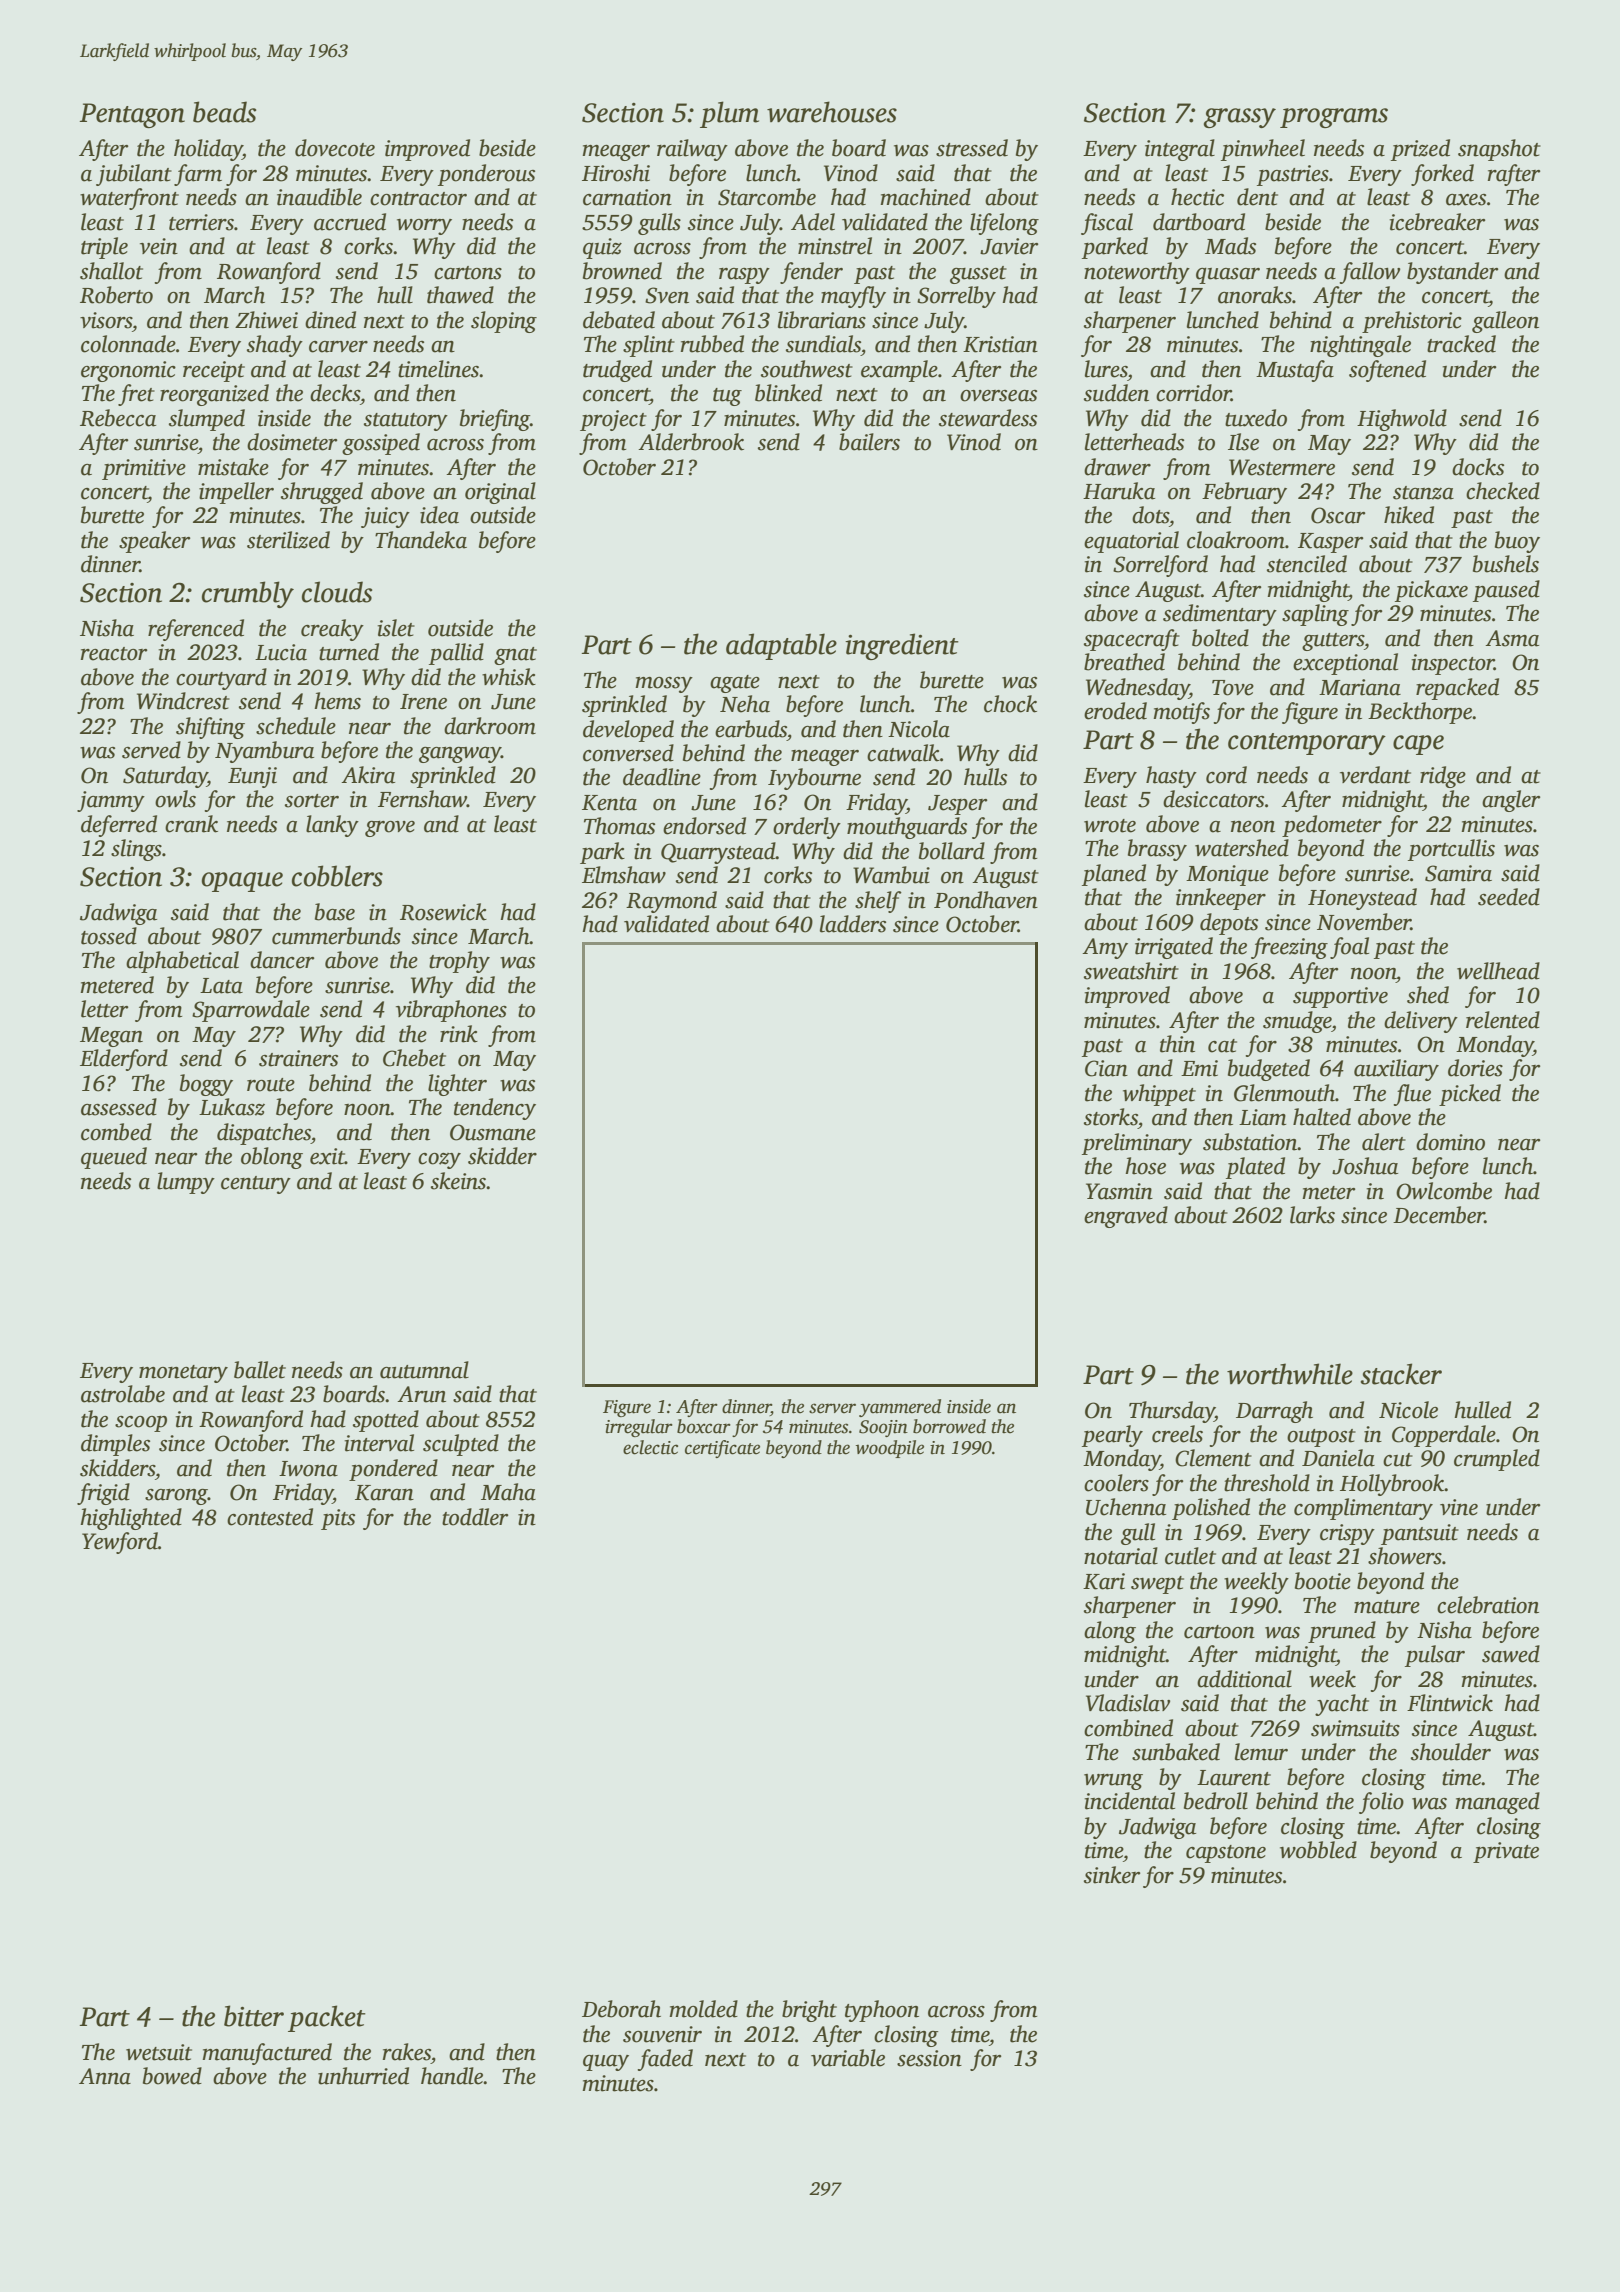  What do you see at coordinates (1253, 827) in the image?
I see `neon` at bounding box center [1253, 827].
